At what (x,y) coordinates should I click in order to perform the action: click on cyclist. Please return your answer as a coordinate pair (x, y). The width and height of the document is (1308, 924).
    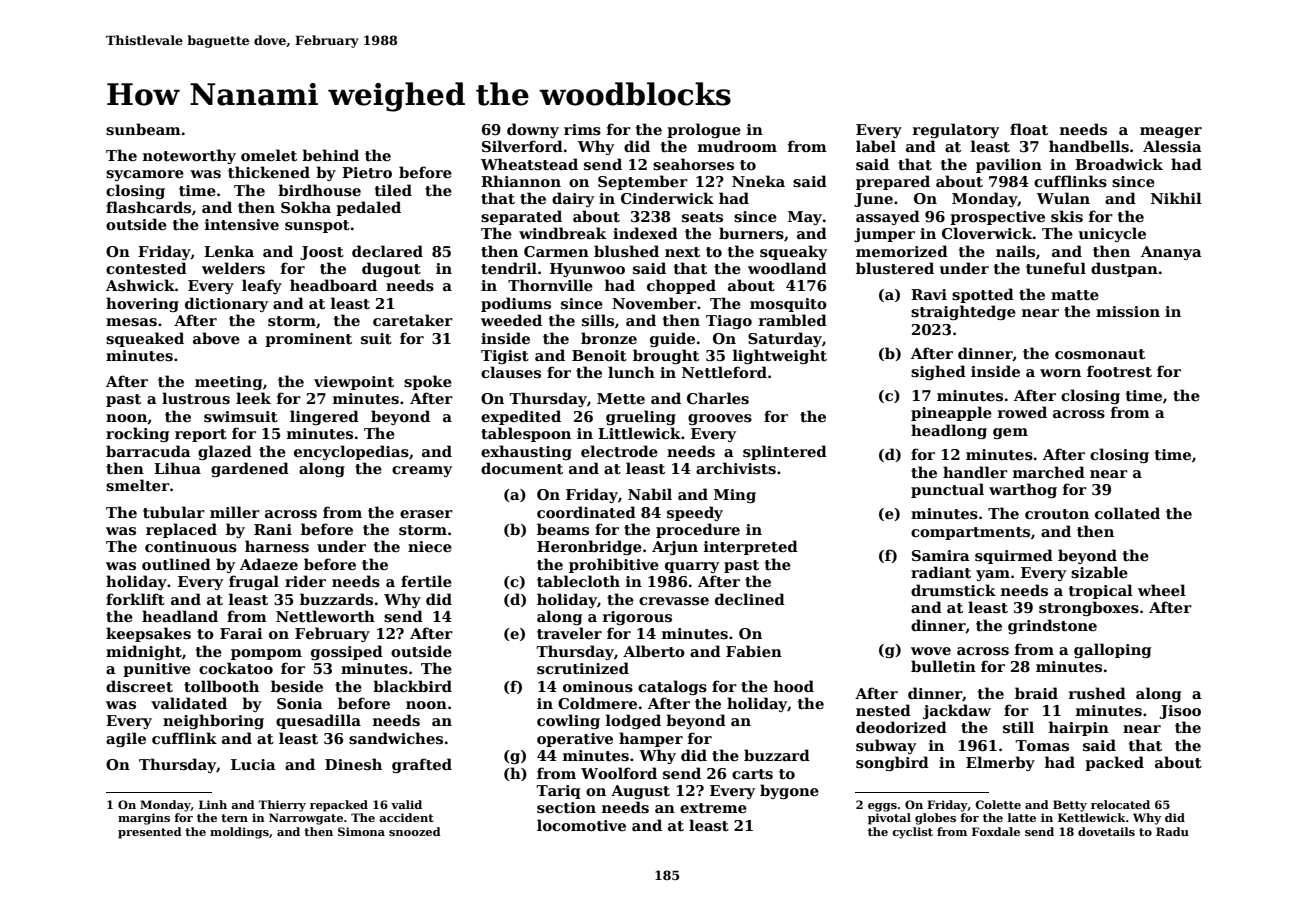
    Looking at the image, I should click on (912, 833).
